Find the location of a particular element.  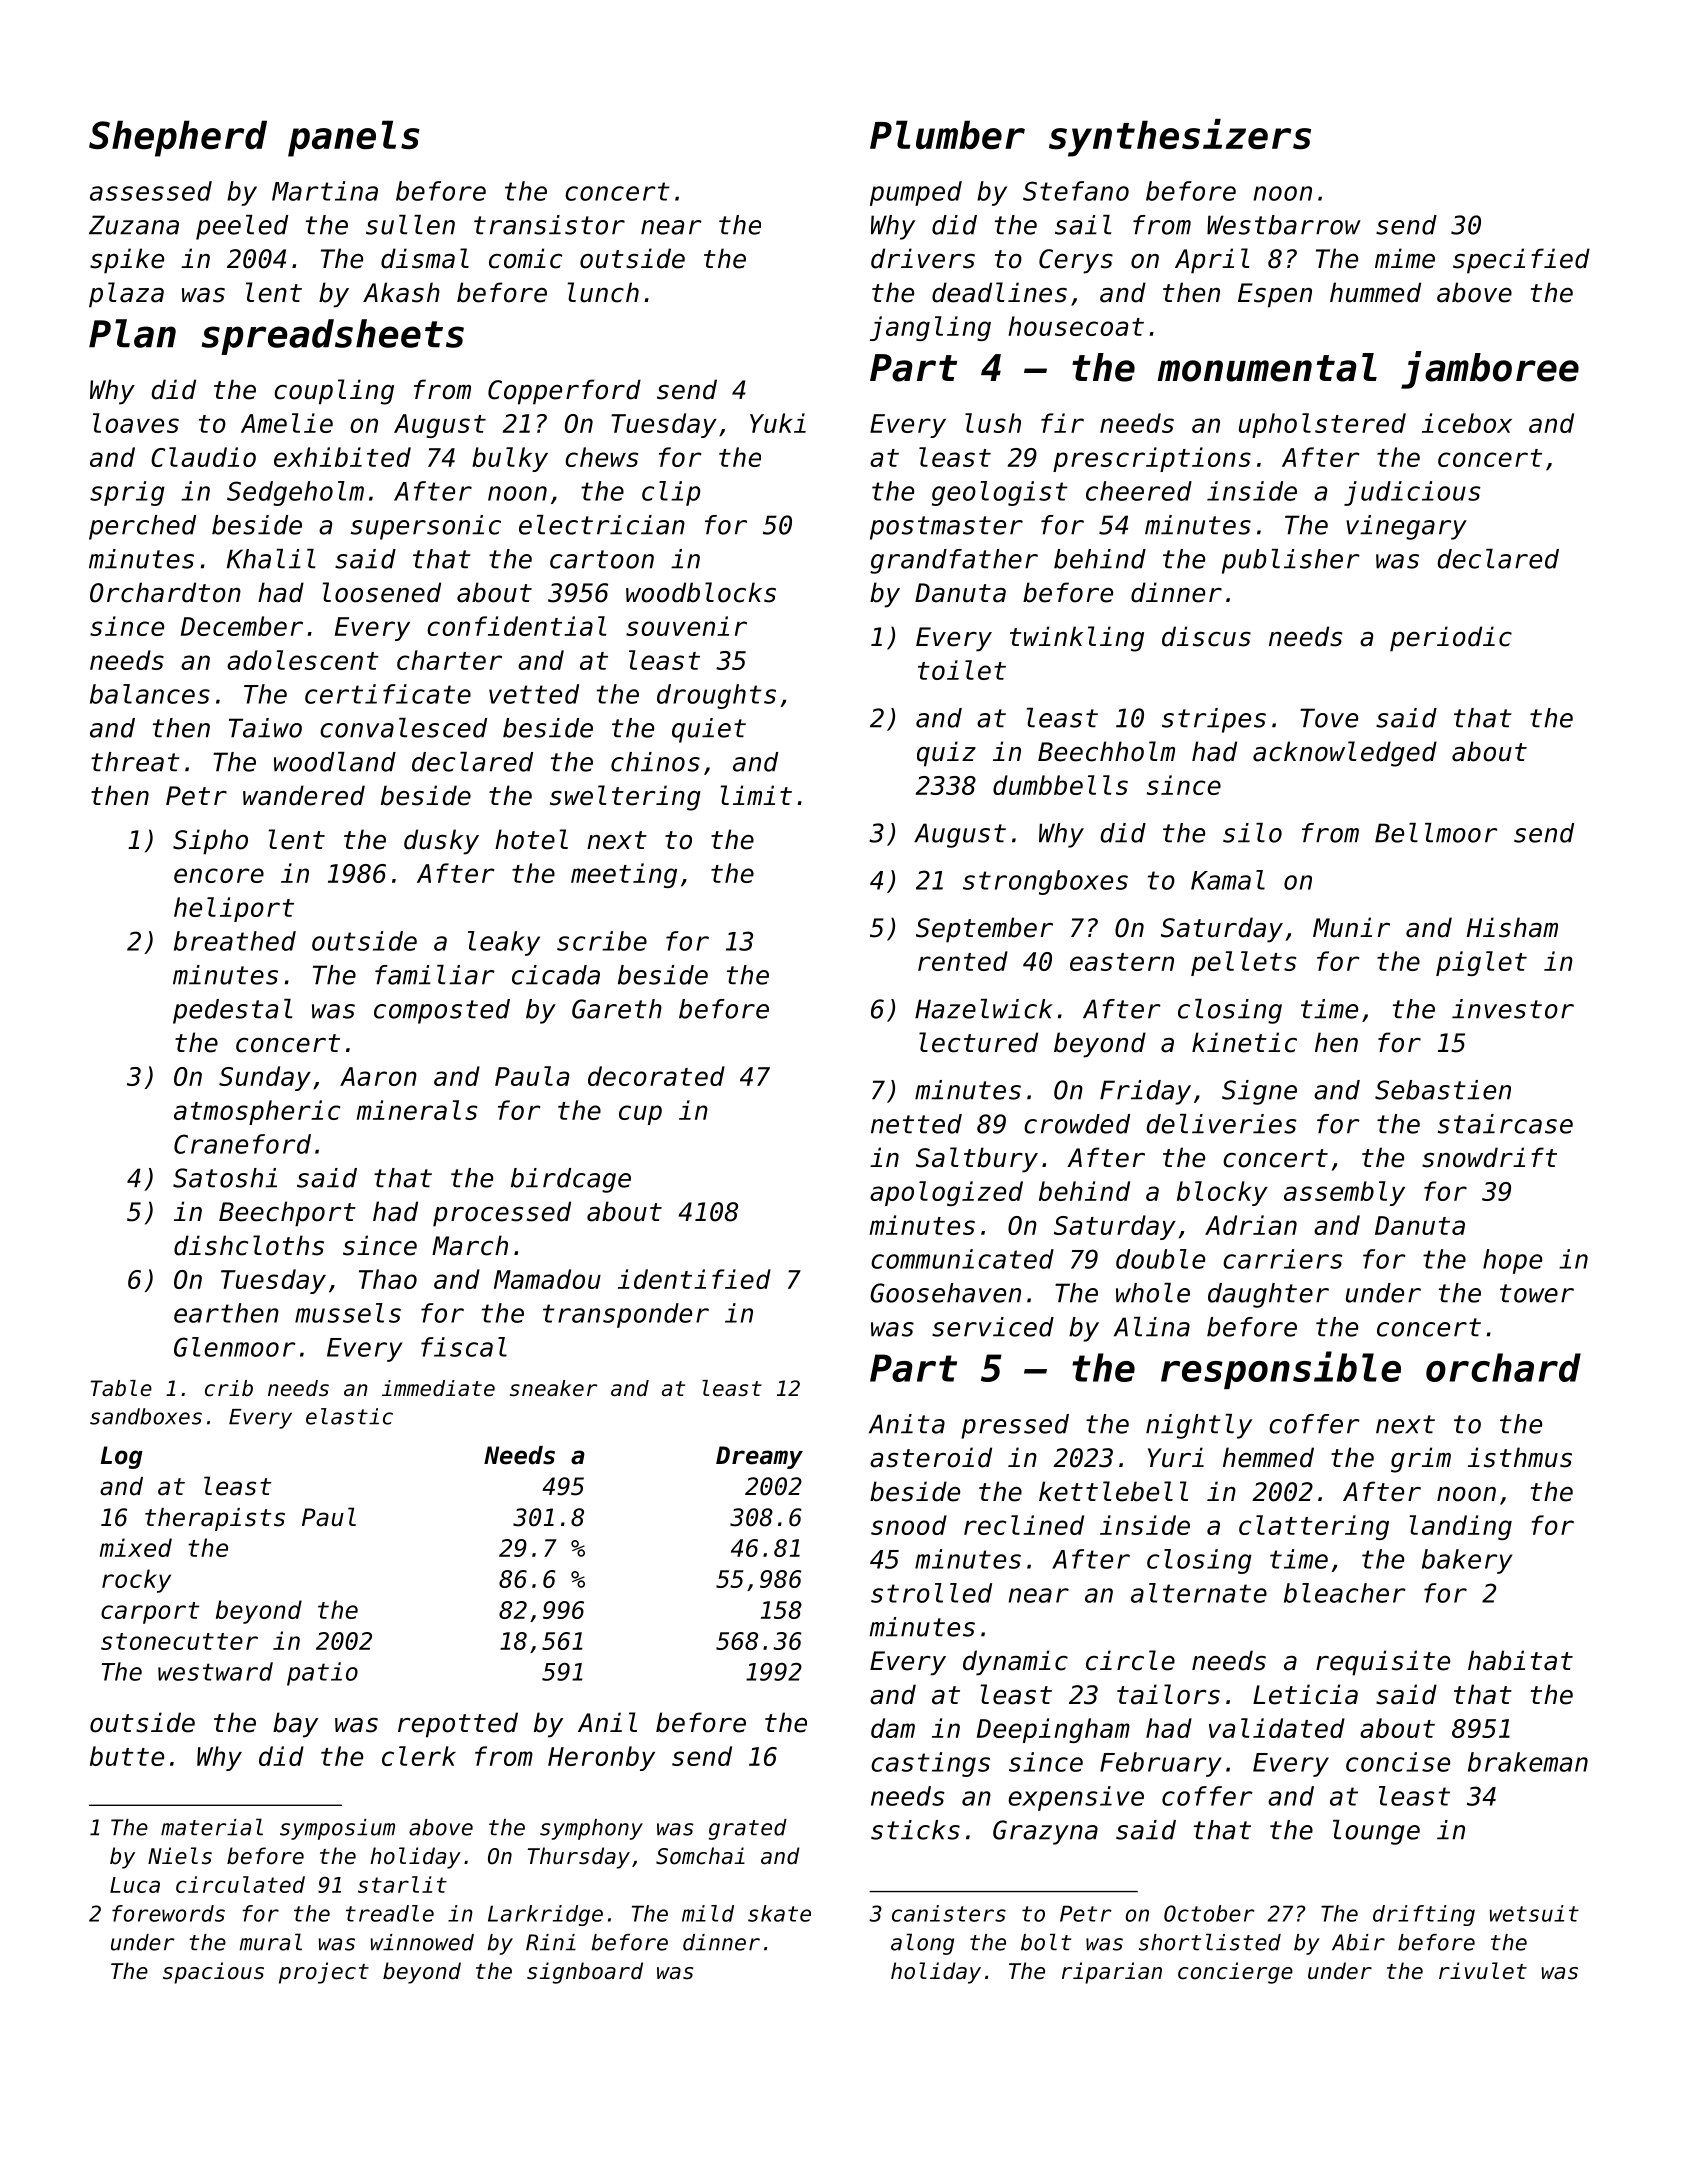

jamboree is located at coordinates (1490, 370).
